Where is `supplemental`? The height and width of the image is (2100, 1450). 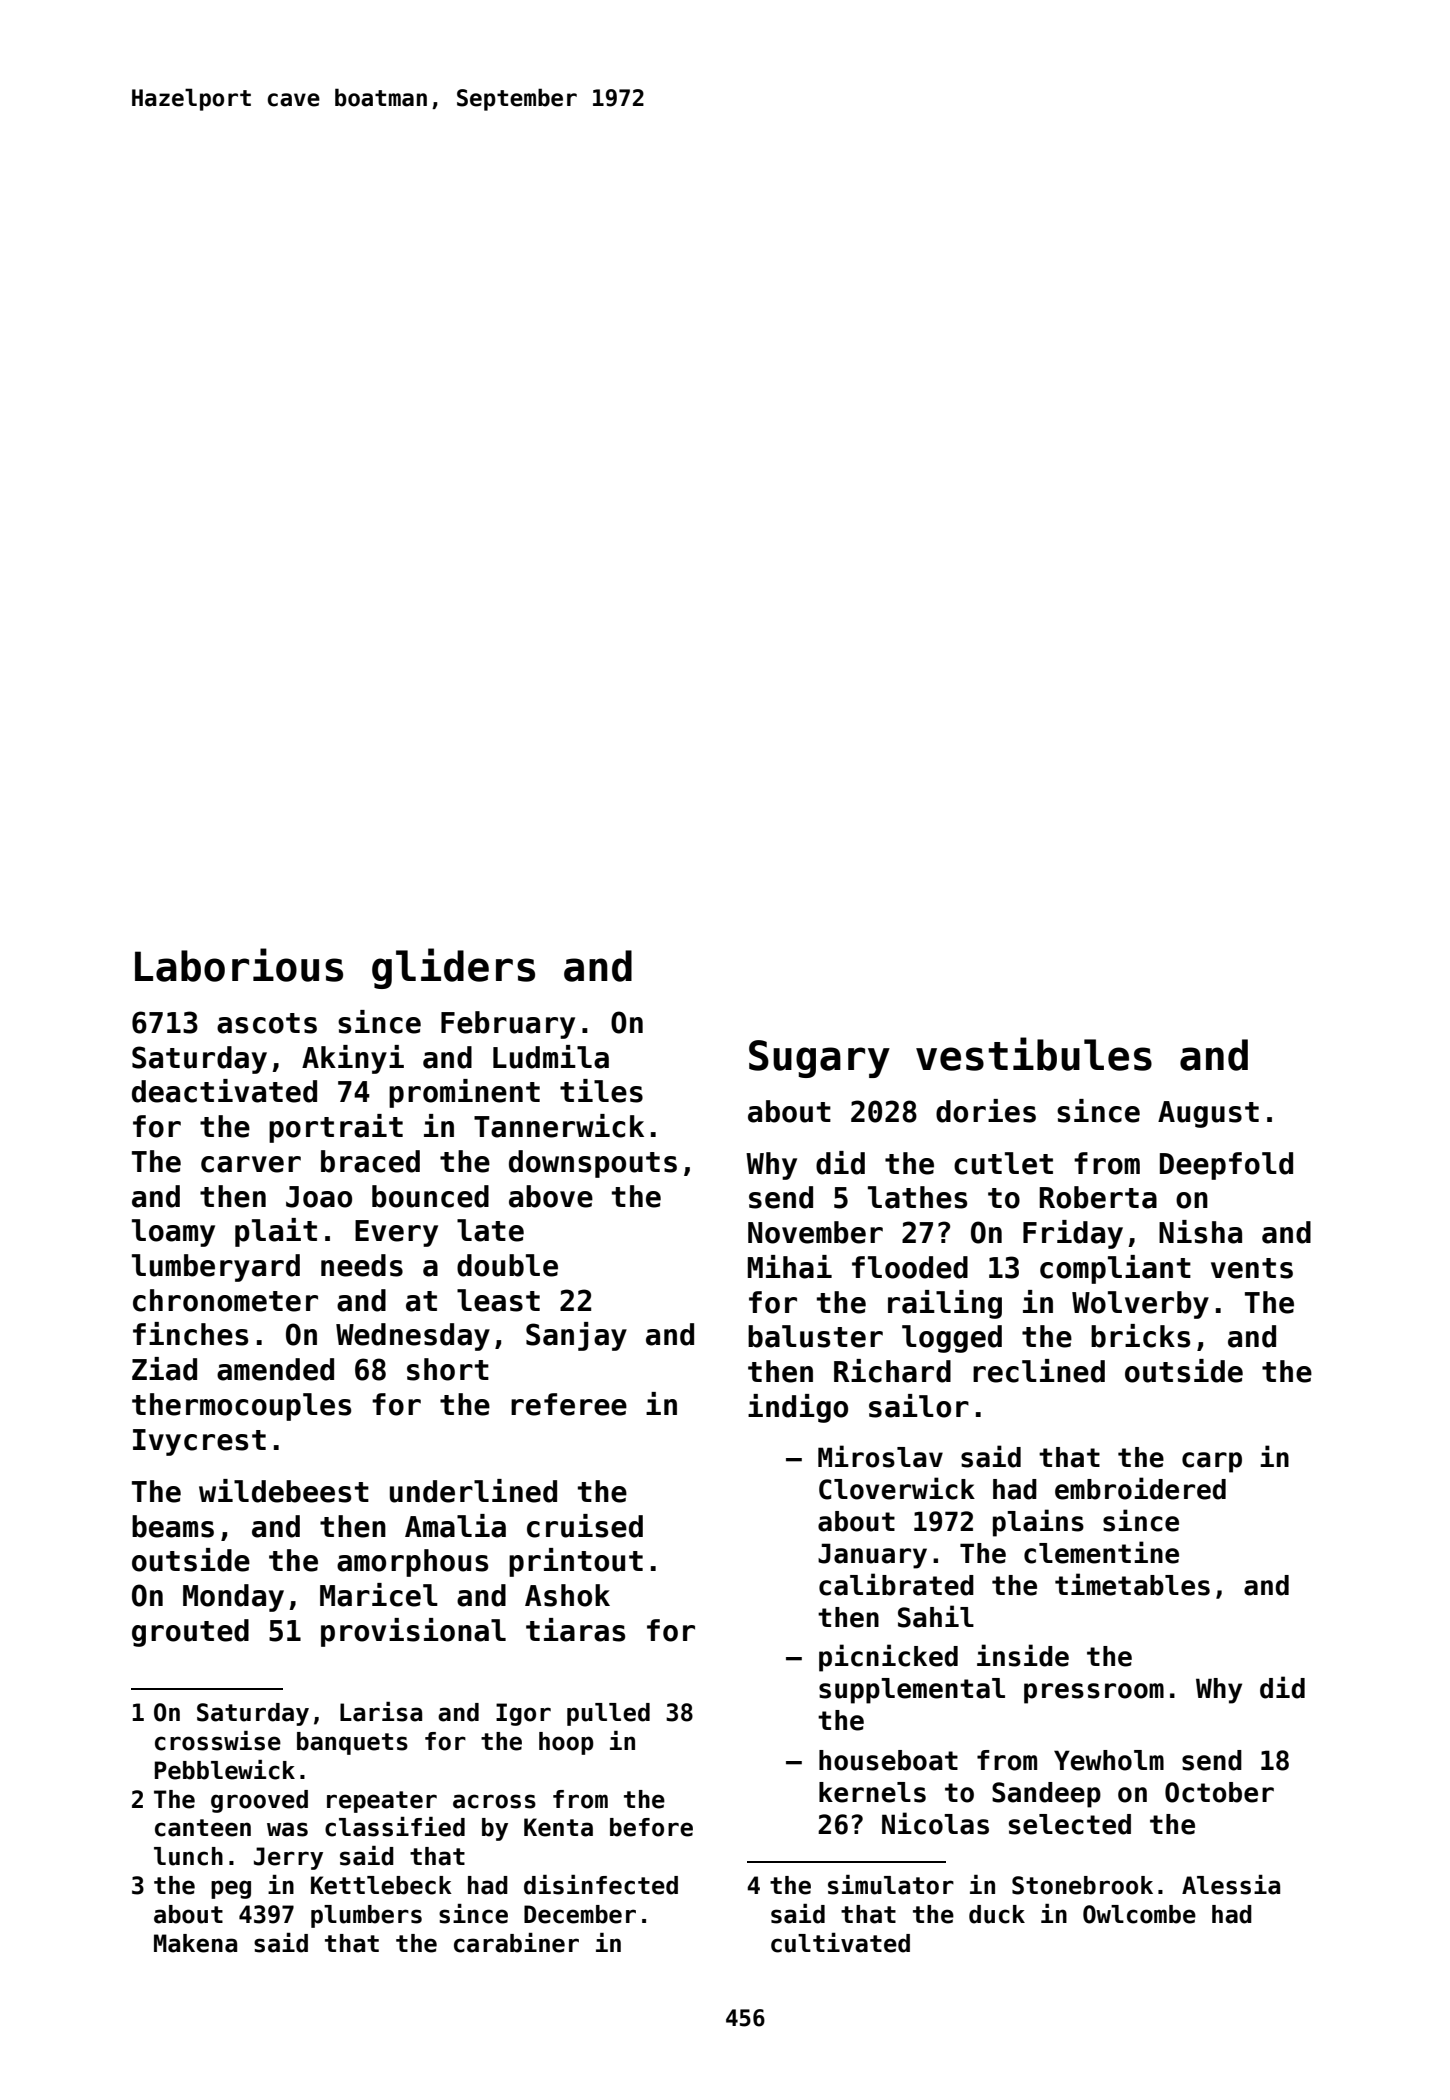
supplemental is located at coordinates (912, 1691).
